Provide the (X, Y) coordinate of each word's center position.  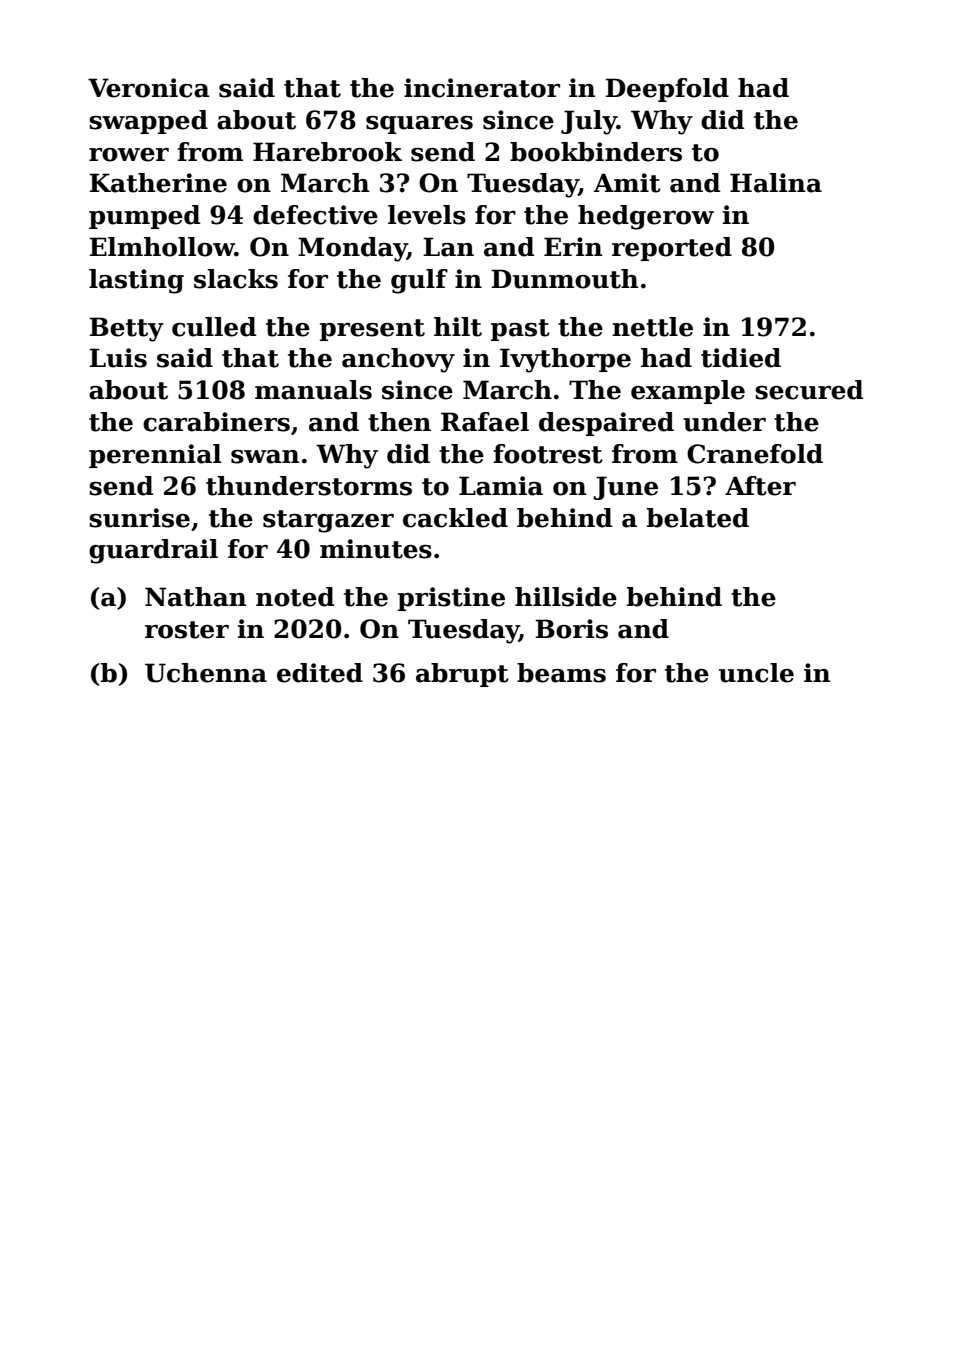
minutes (376, 549)
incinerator (482, 88)
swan (265, 457)
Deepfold (667, 90)
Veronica (149, 88)
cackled (455, 518)
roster (187, 630)
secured (809, 390)
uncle (756, 673)
